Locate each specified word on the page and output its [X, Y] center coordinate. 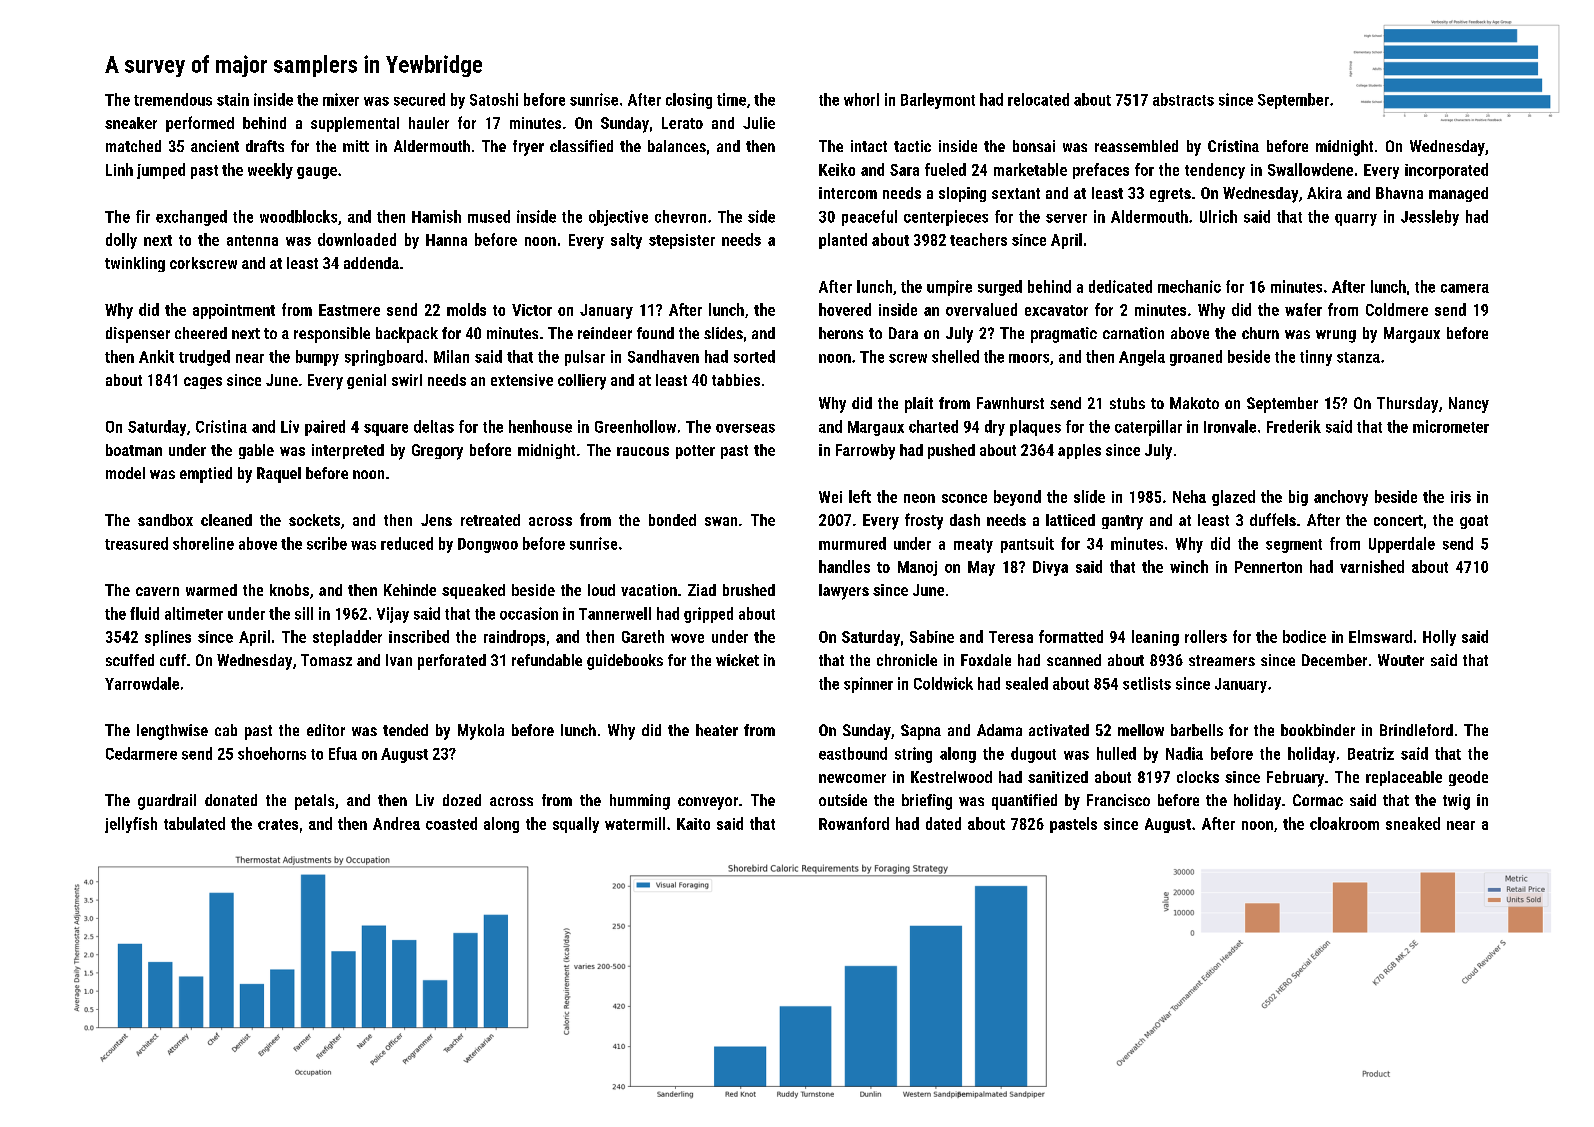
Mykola [481, 732]
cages [203, 383]
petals [314, 802]
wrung [1336, 336]
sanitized [1058, 777]
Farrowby [865, 452]
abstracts [1183, 99]
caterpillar [1148, 428]
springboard [384, 358]
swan [721, 521]
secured [419, 99]
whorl [861, 99]
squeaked [473, 591]
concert [1398, 520]
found [655, 333]
